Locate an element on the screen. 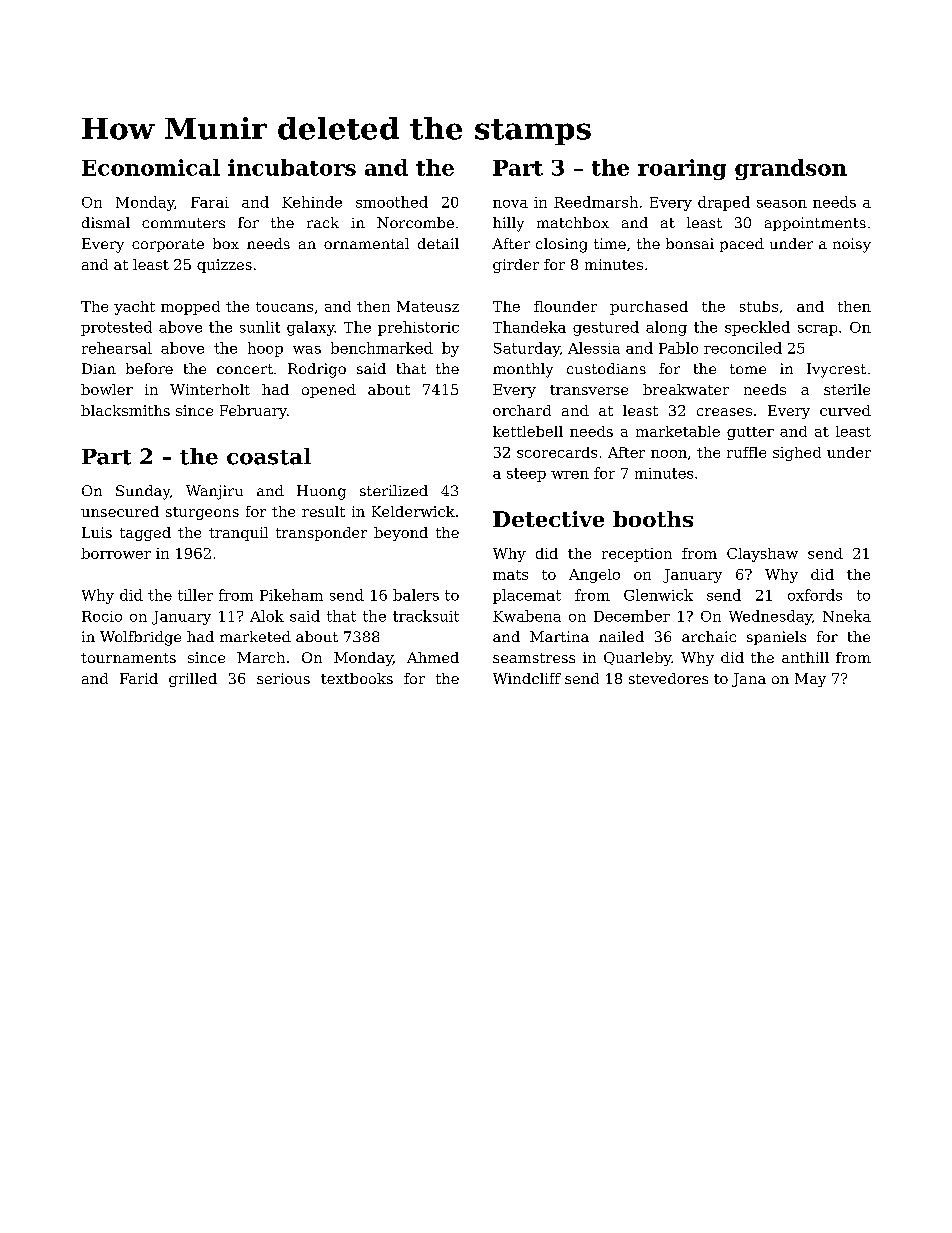 This screenshot has width=952, height=1233. curved is located at coordinates (845, 410).
